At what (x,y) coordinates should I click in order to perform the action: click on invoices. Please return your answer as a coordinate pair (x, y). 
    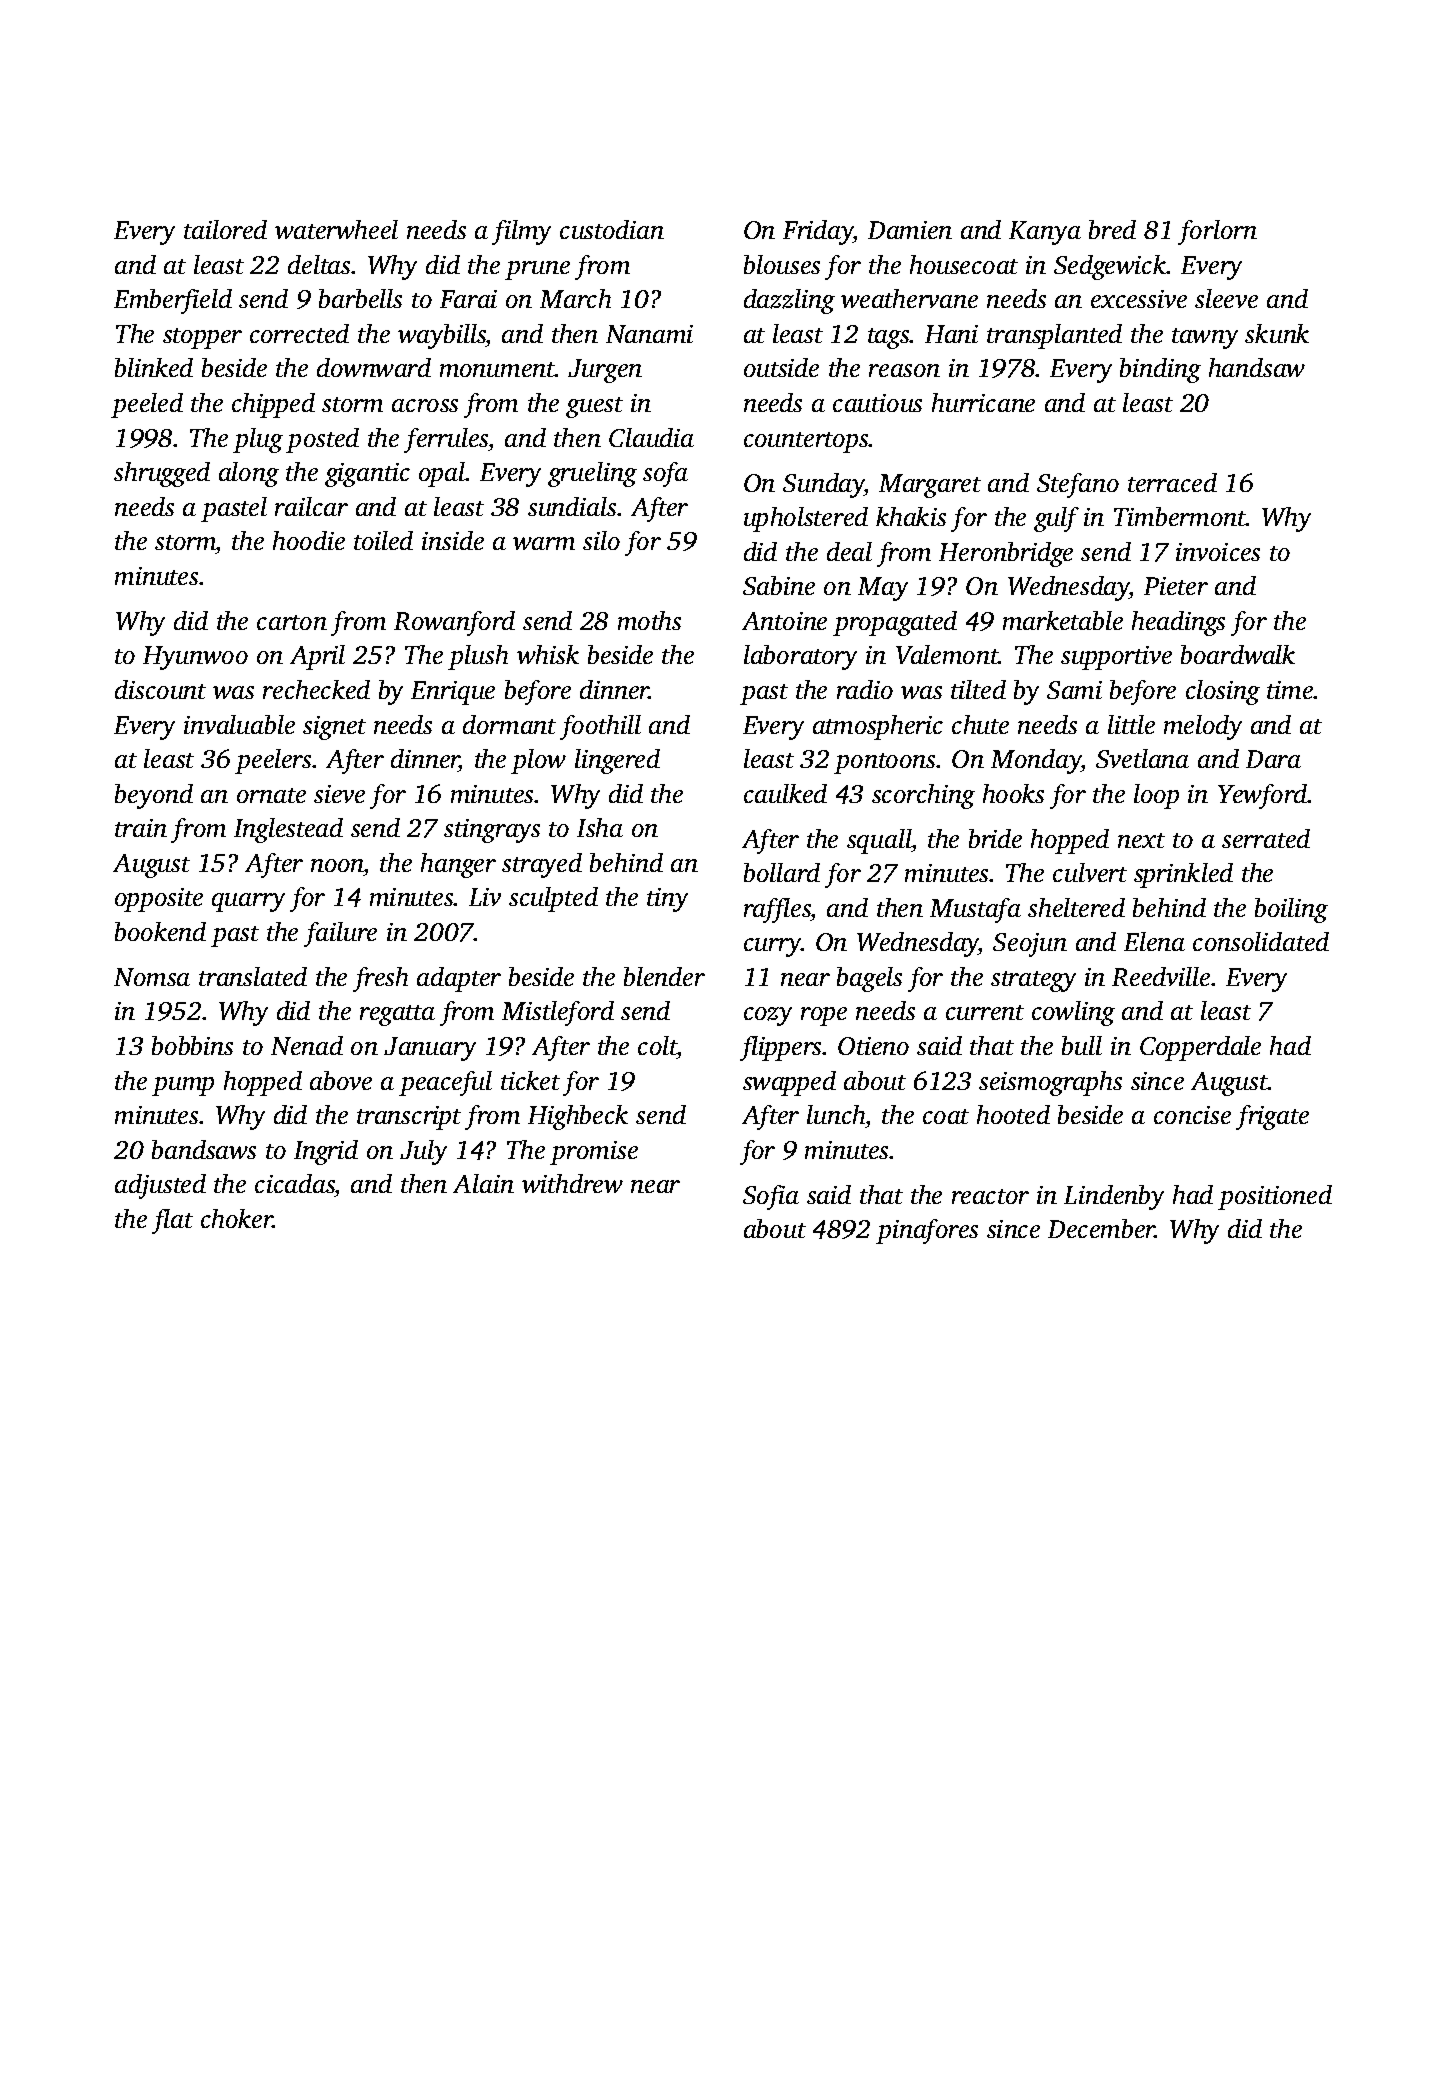
    Looking at the image, I should click on (1218, 552).
